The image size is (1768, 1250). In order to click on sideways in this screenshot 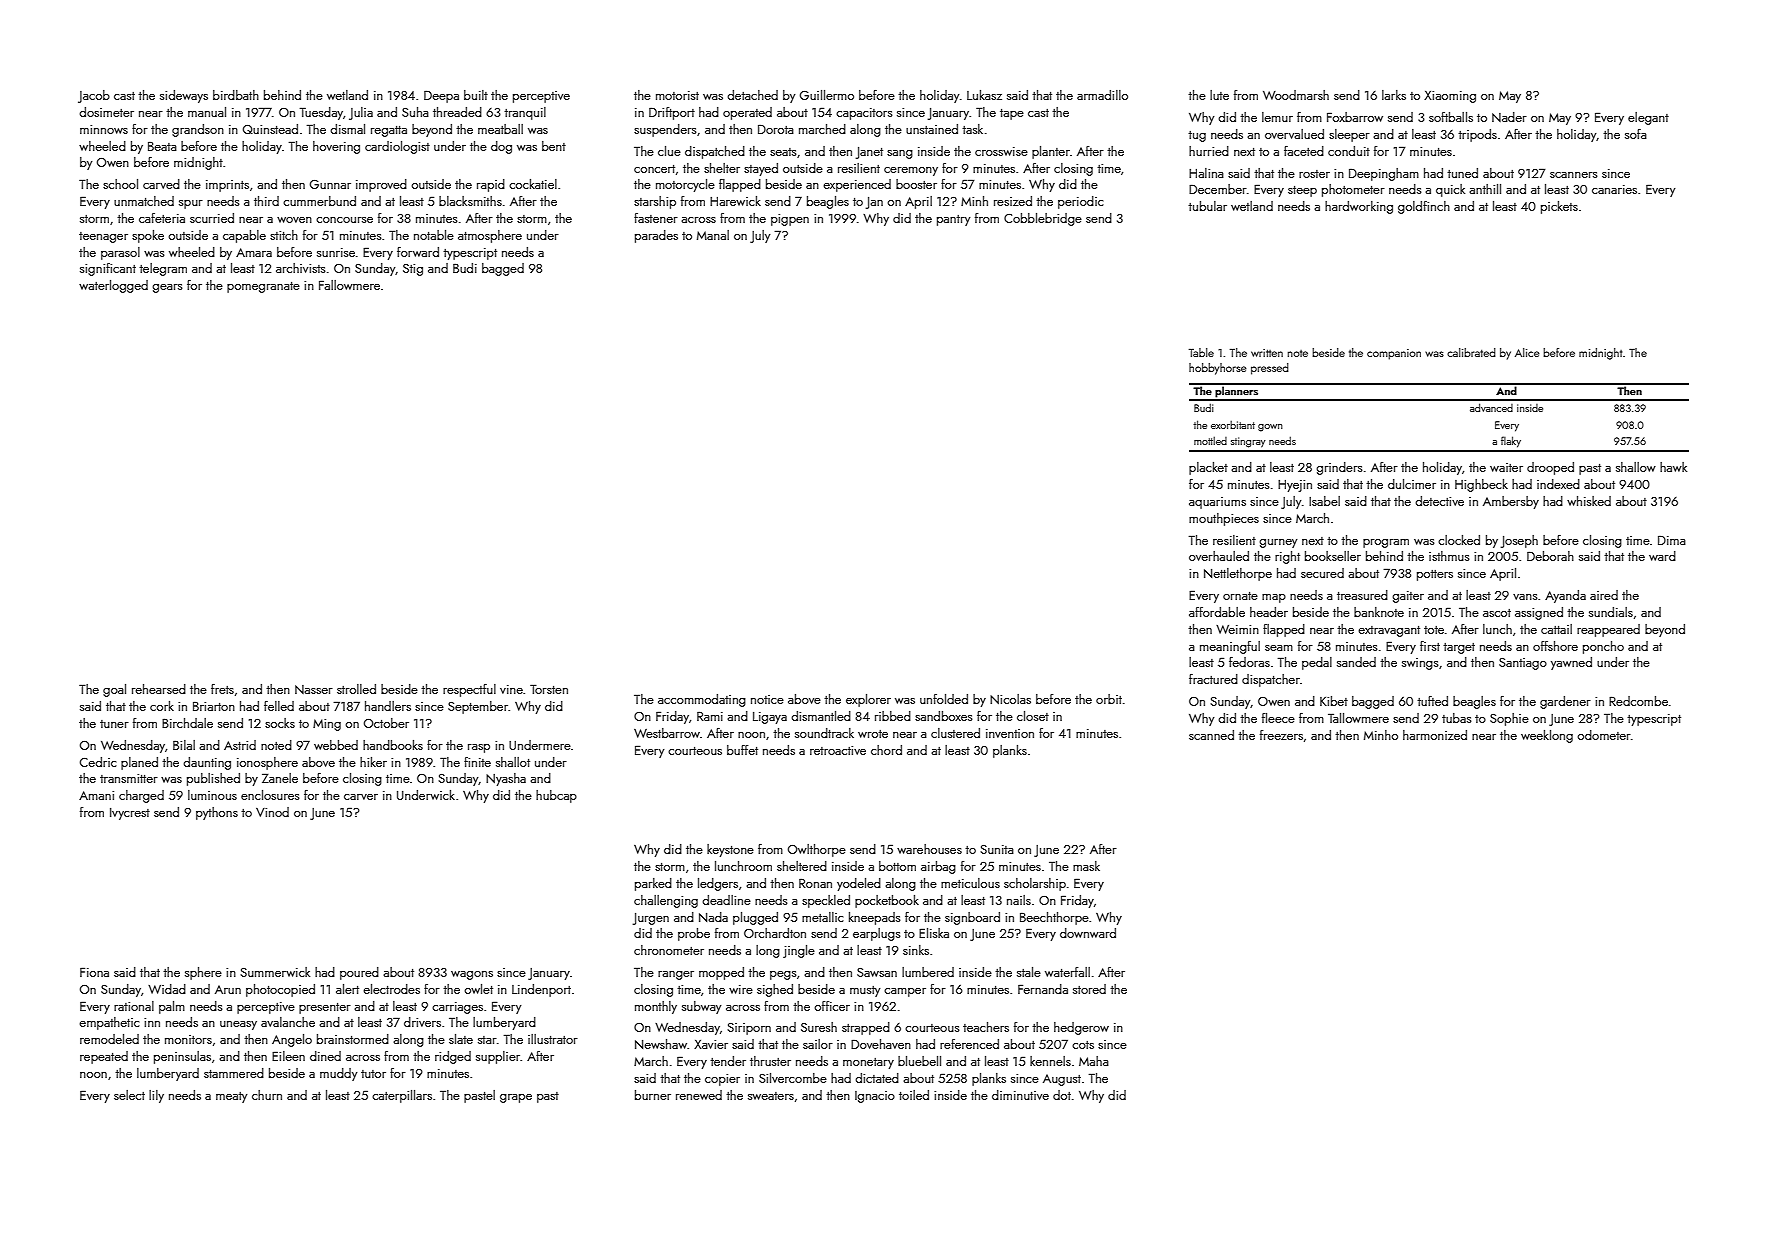, I will do `click(184, 96)`.
